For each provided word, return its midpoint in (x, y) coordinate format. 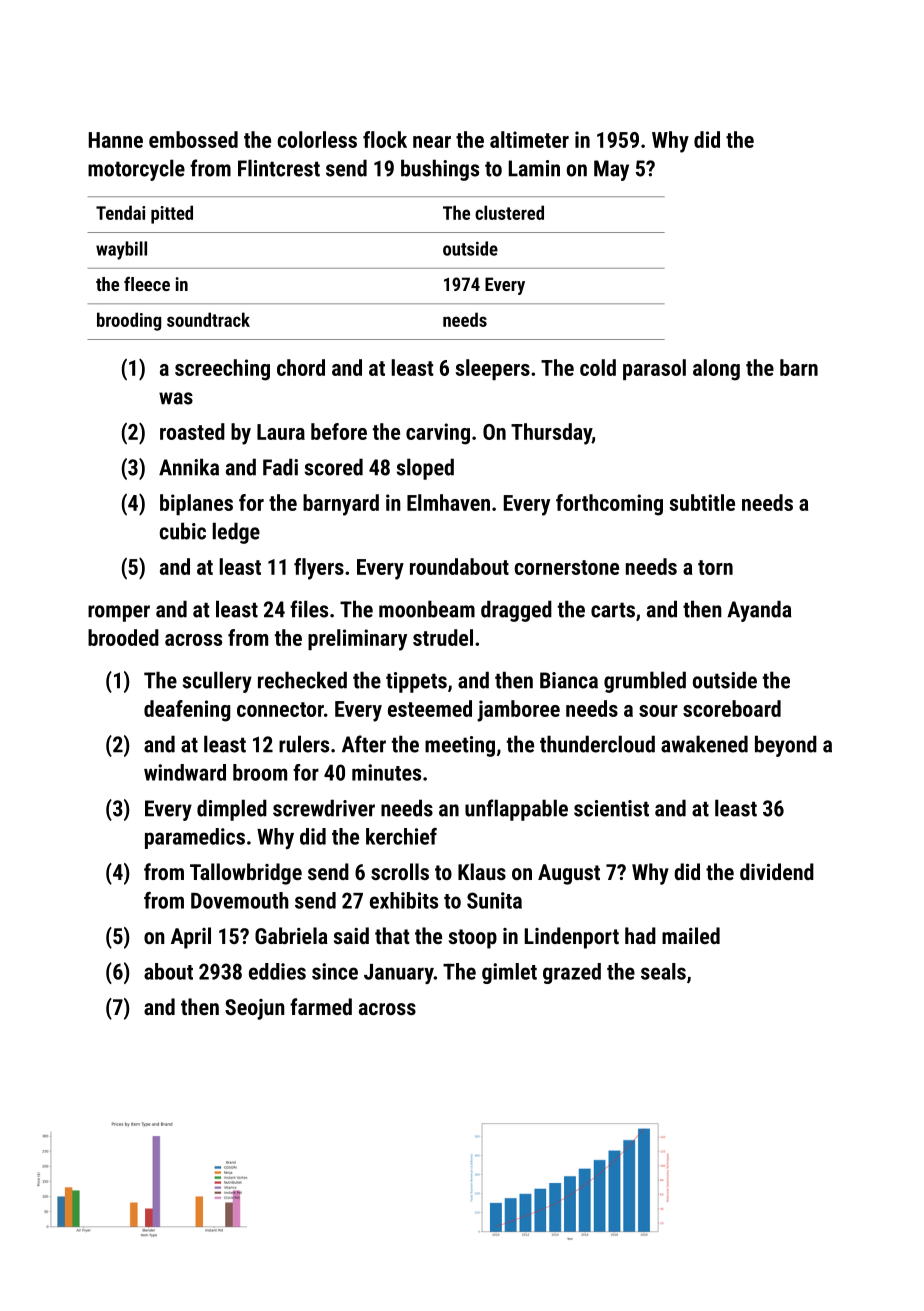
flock (385, 139)
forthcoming (609, 505)
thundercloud (597, 744)
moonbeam (427, 609)
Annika (189, 467)
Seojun (255, 1009)
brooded (123, 637)
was (176, 398)
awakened (704, 744)
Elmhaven (448, 502)
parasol (654, 369)
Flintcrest (279, 168)
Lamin (534, 168)
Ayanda (759, 611)
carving (438, 434)
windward (185, 772)
